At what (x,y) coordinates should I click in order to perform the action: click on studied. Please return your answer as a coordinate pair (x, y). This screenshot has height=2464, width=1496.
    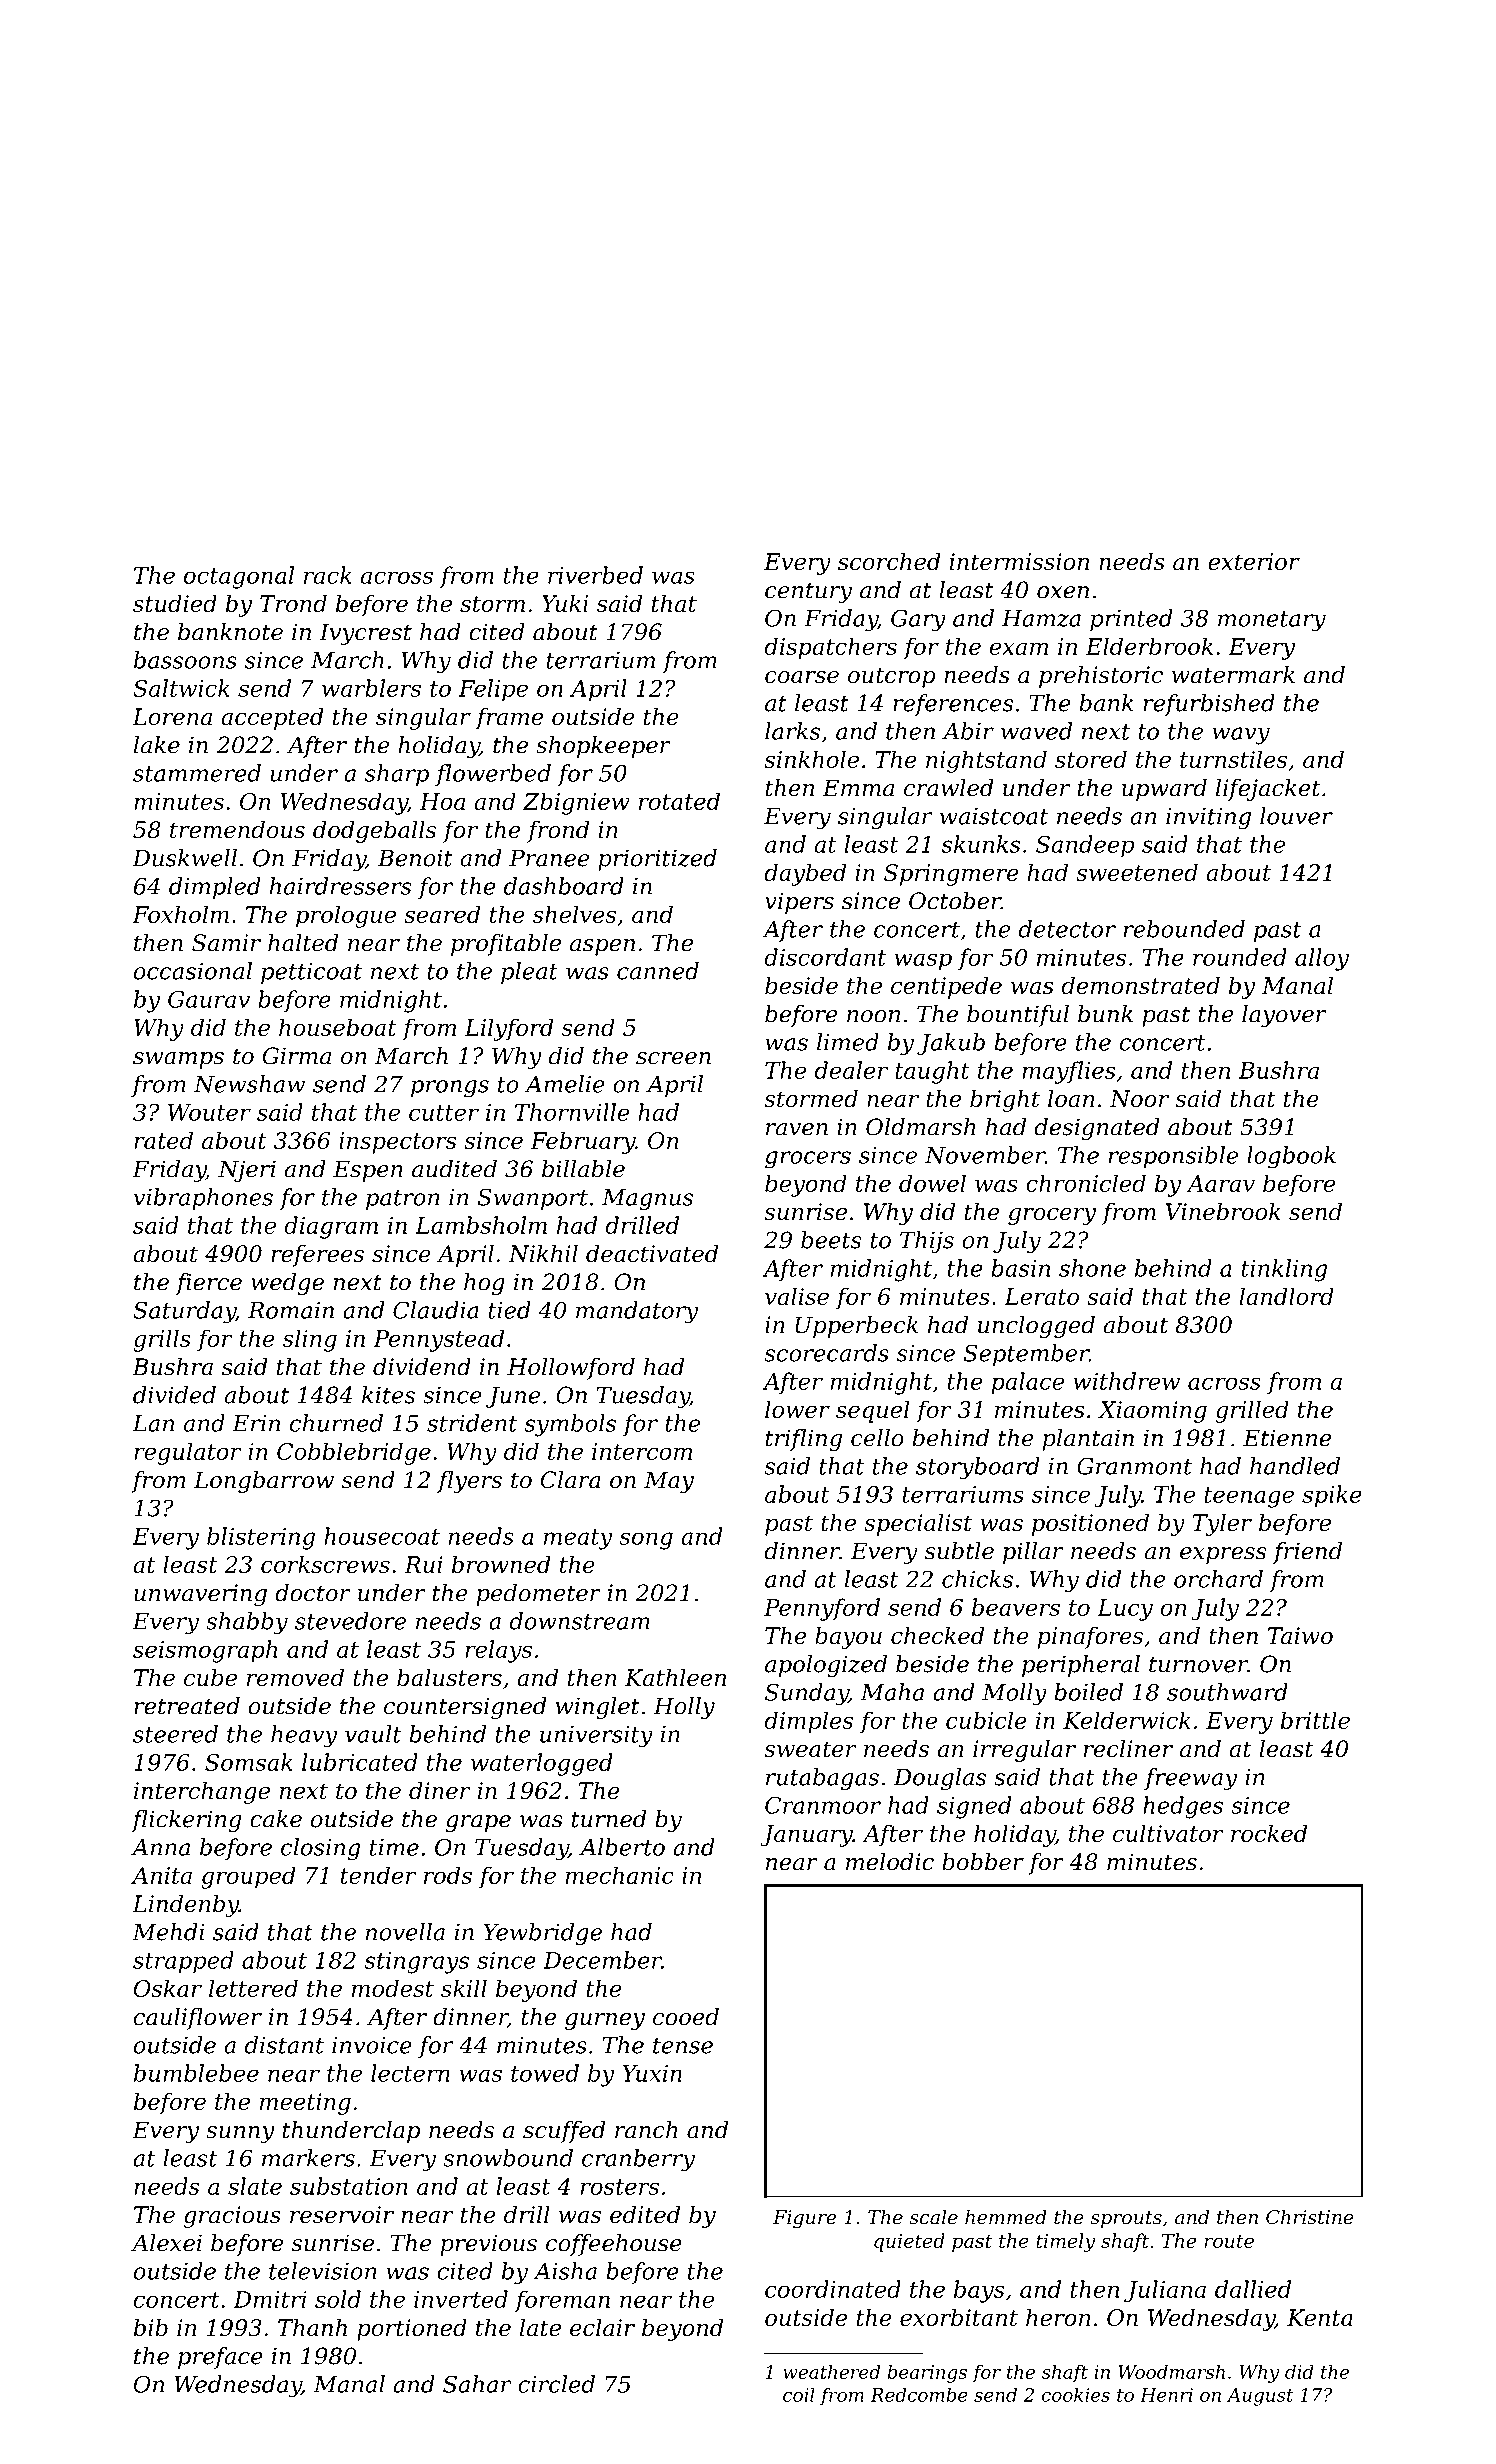
    Looking at the image, I should click on (175, 603).
